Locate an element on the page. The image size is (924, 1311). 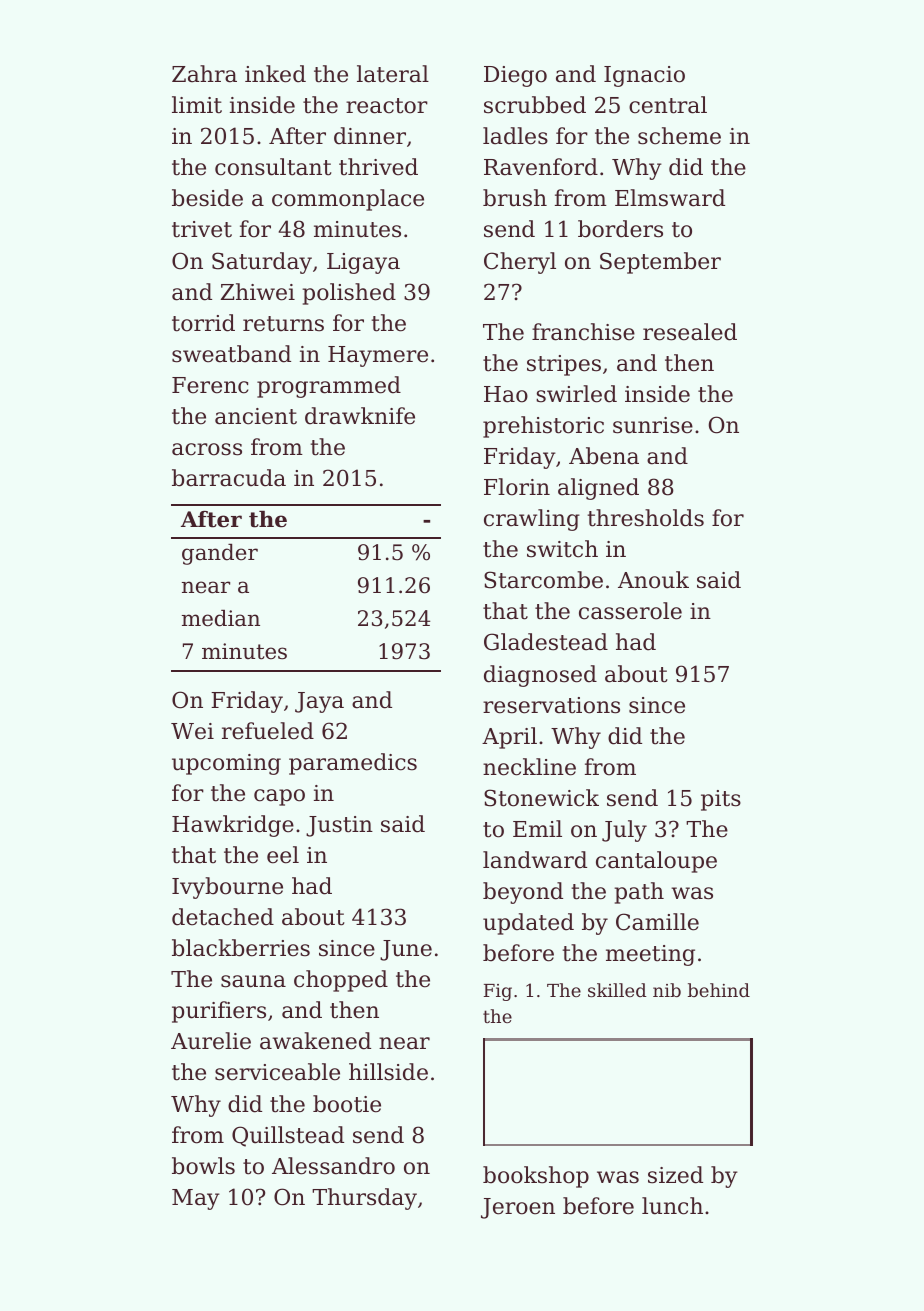
Ignacio is located at coordinates (644, 76).
